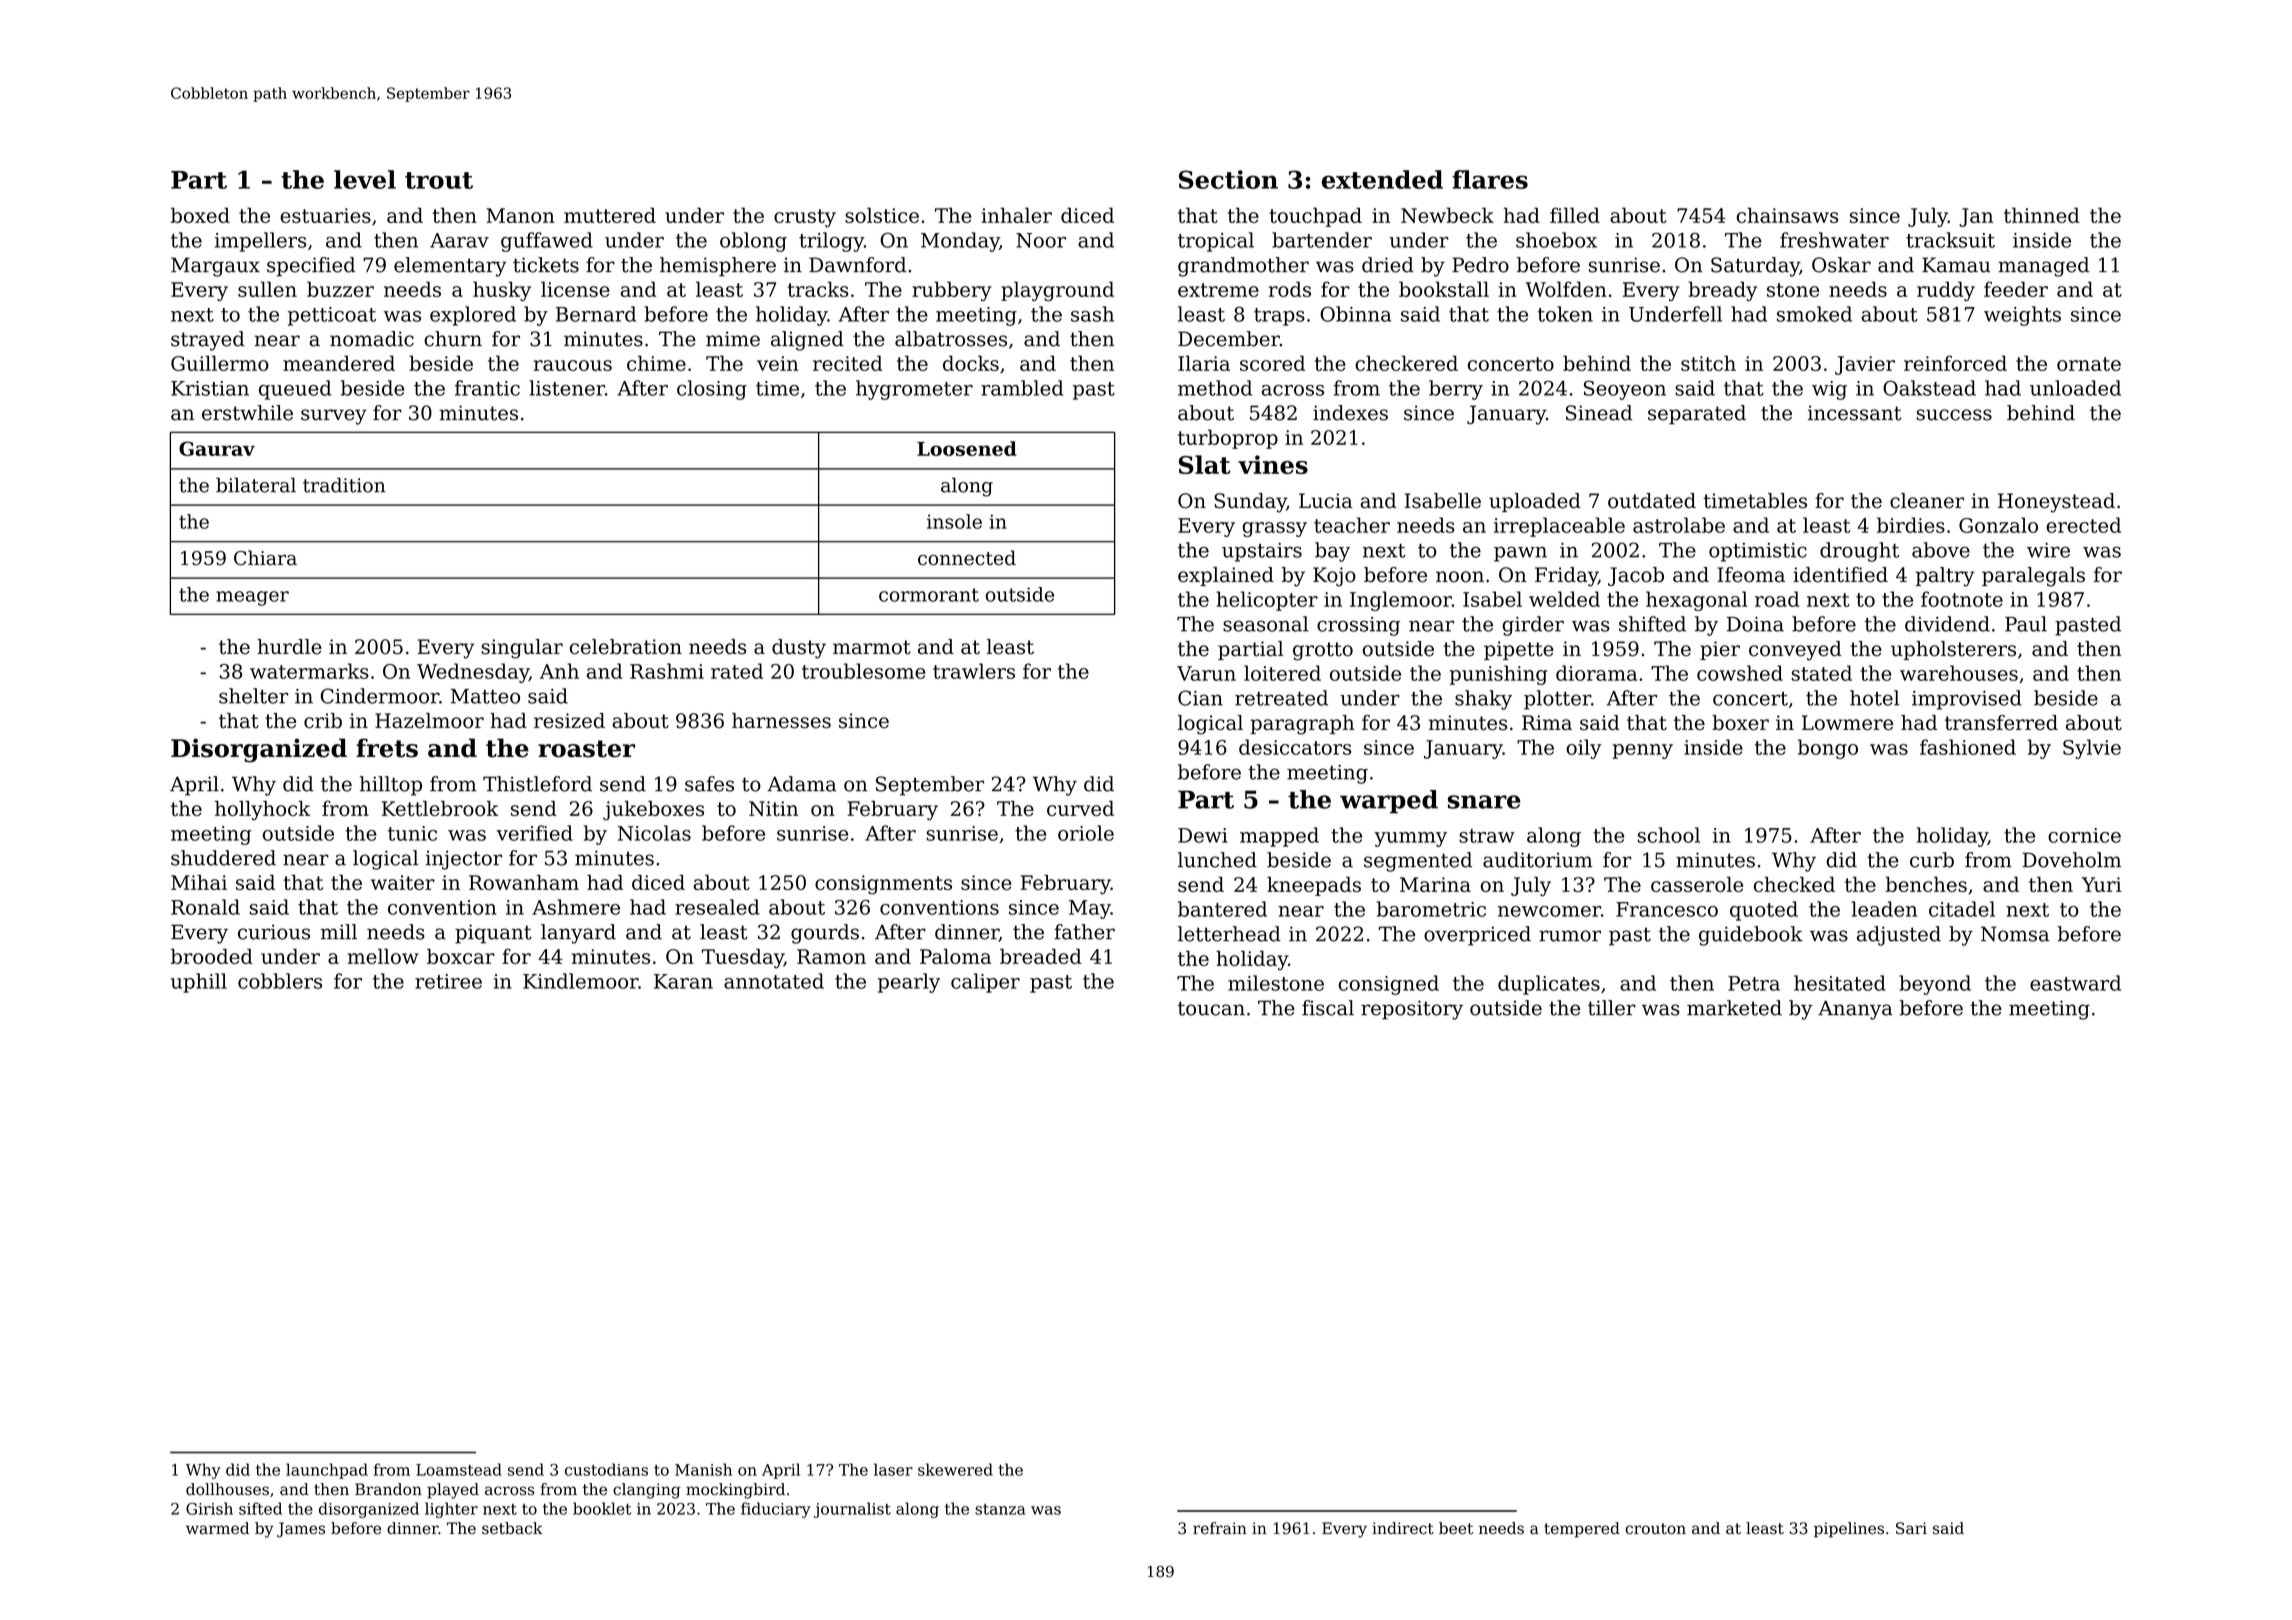  I want to click on brooded, so click(212, 956).
